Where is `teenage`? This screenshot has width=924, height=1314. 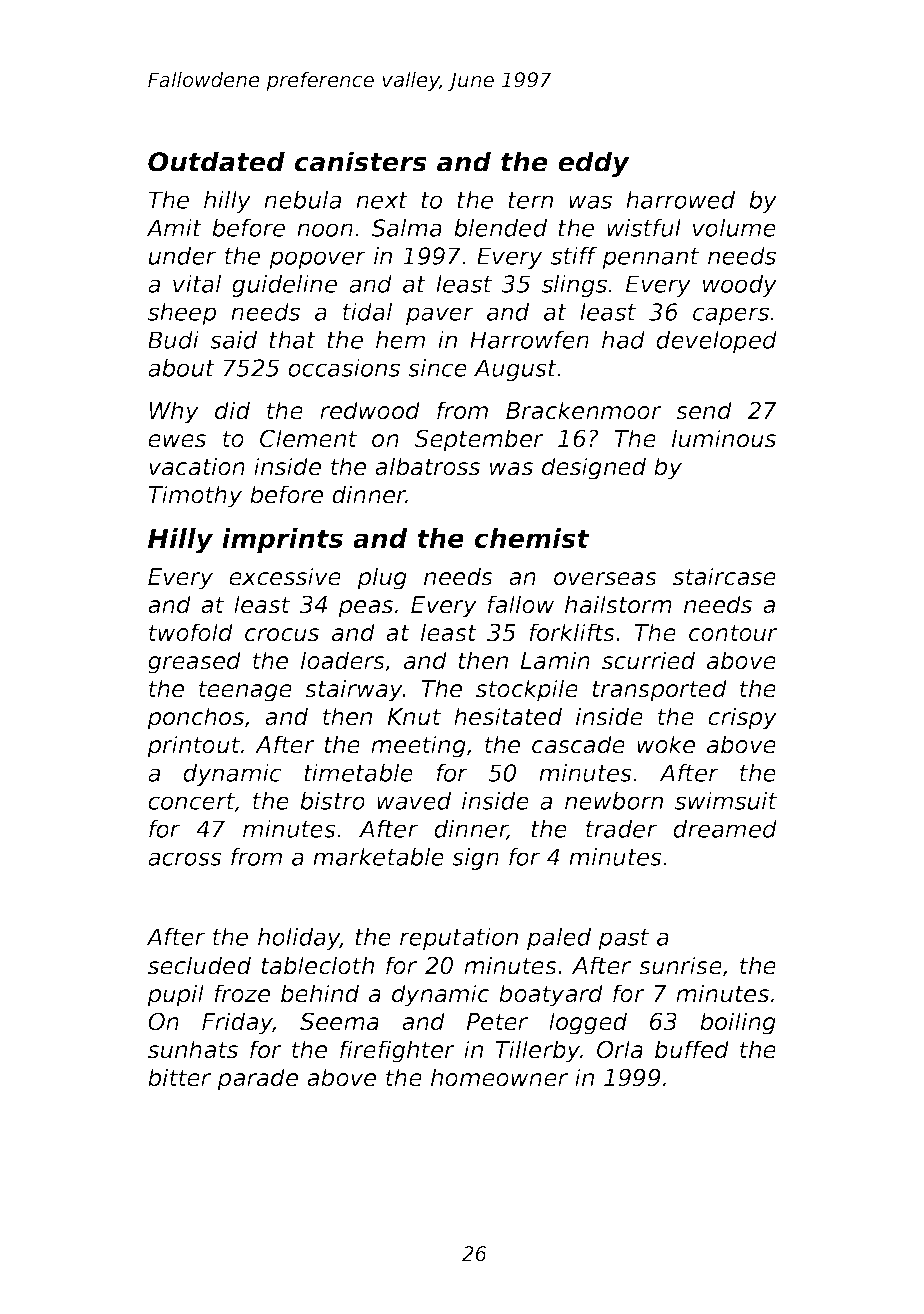
teenage is located at coordinates (245, 691).
